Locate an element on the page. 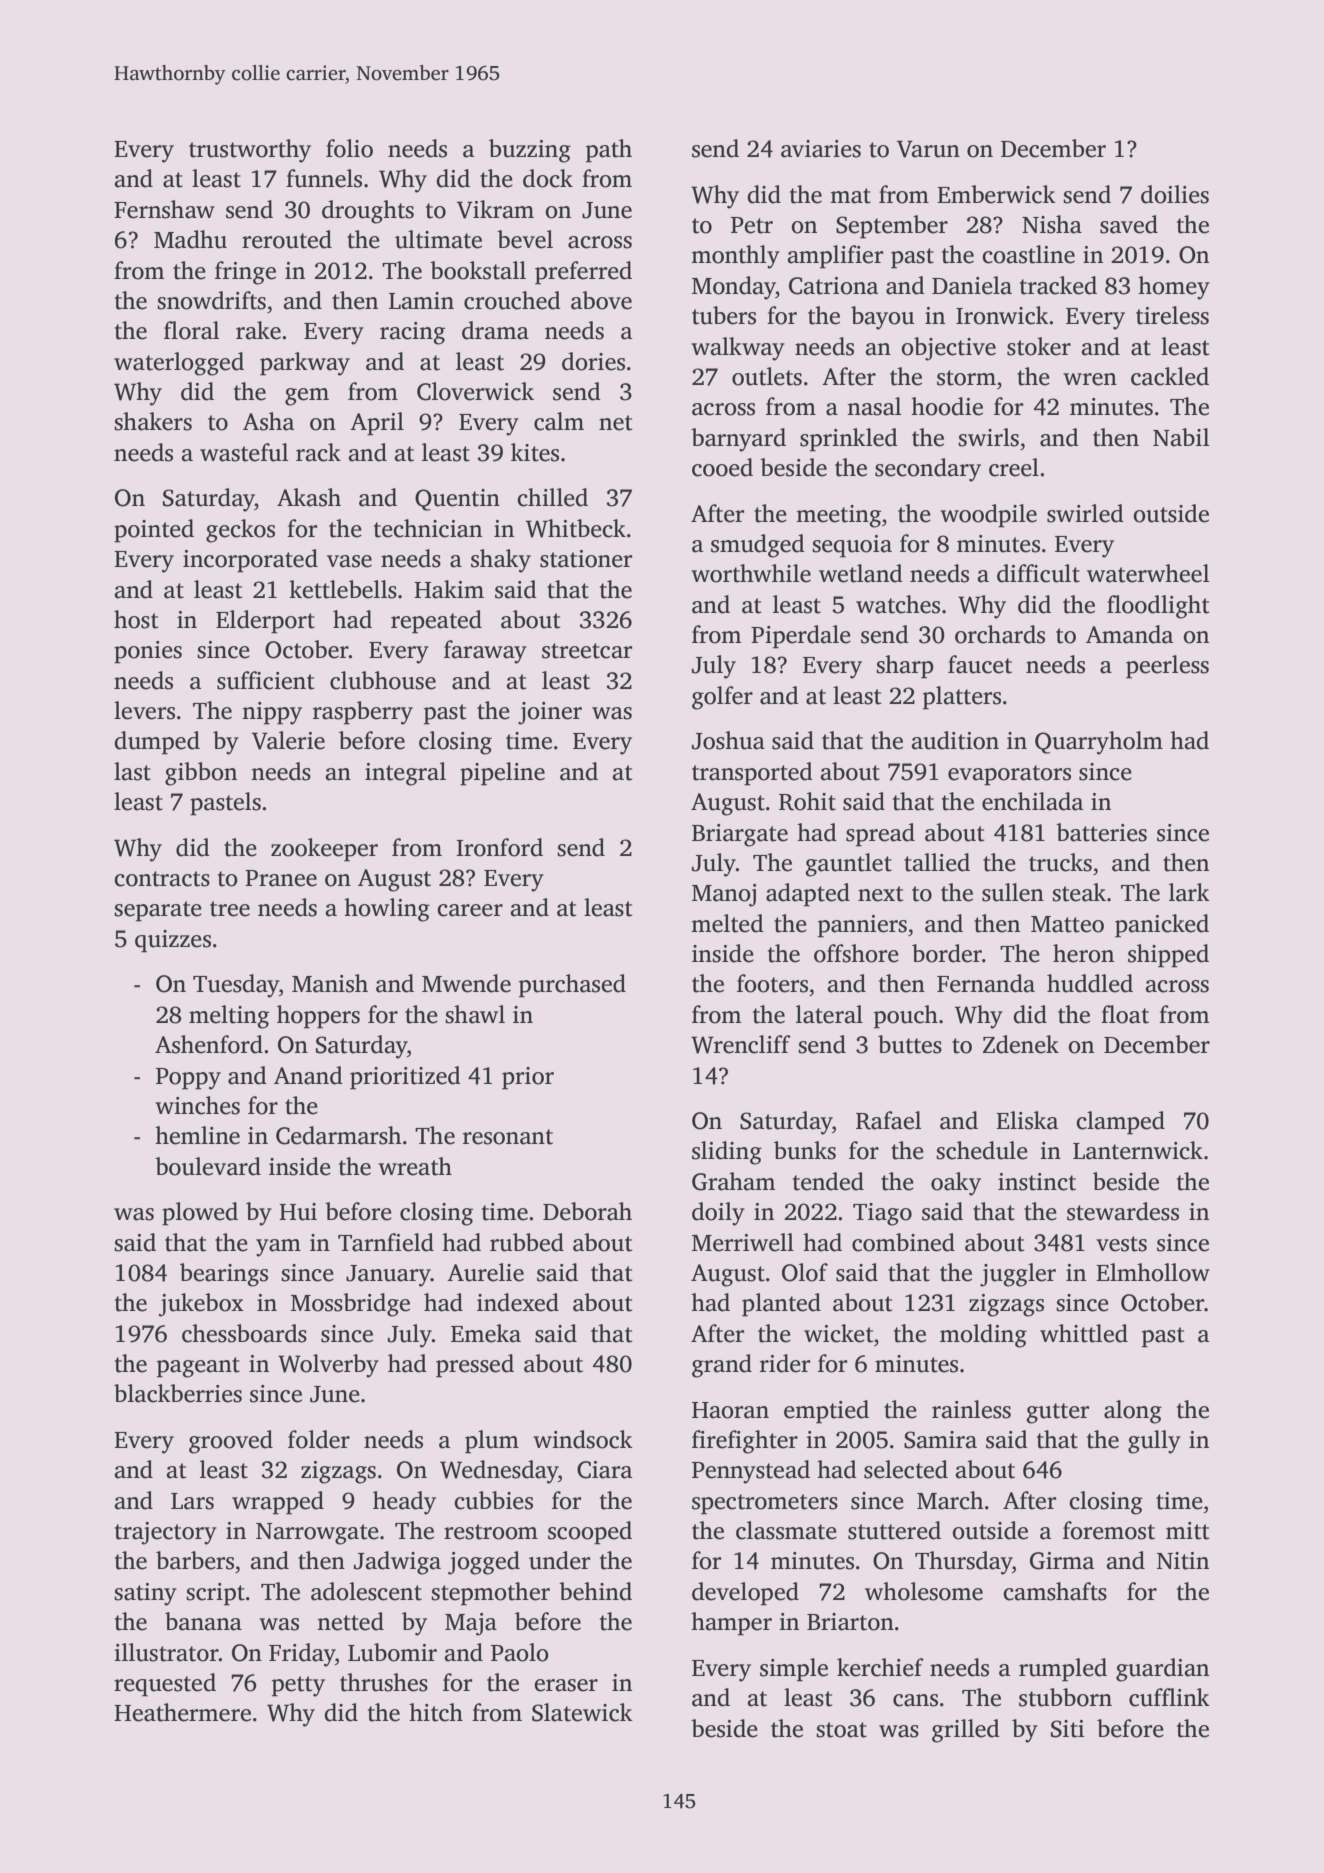 This image has height=1873, width=1324. monthly is located at coordinates (735, 257).
